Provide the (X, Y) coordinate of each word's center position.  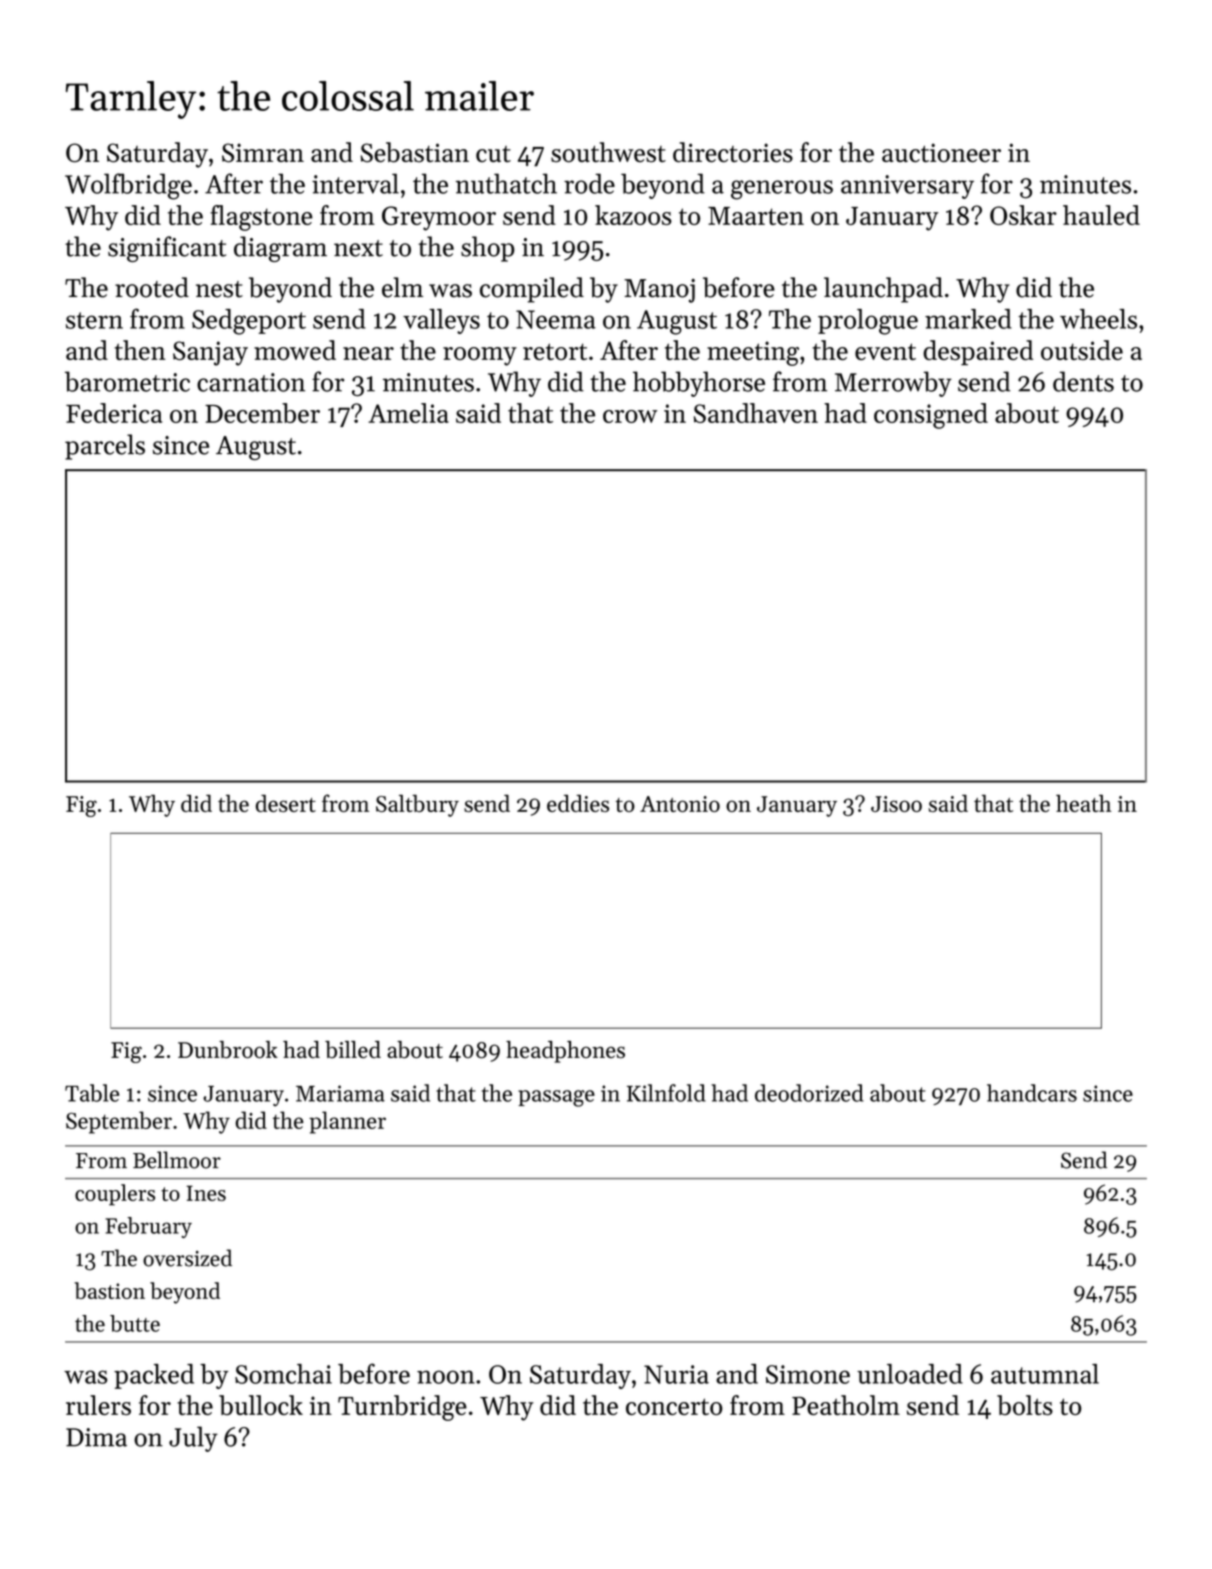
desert (286, 803)
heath (1084, 803)
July (193, 1439)
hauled (1101, 215)
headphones (565, 1052)
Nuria (676, 1374)
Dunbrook (228, 1050)
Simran (263, 153)
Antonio (680, 804)
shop (487, 249)
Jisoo (896, 804)
